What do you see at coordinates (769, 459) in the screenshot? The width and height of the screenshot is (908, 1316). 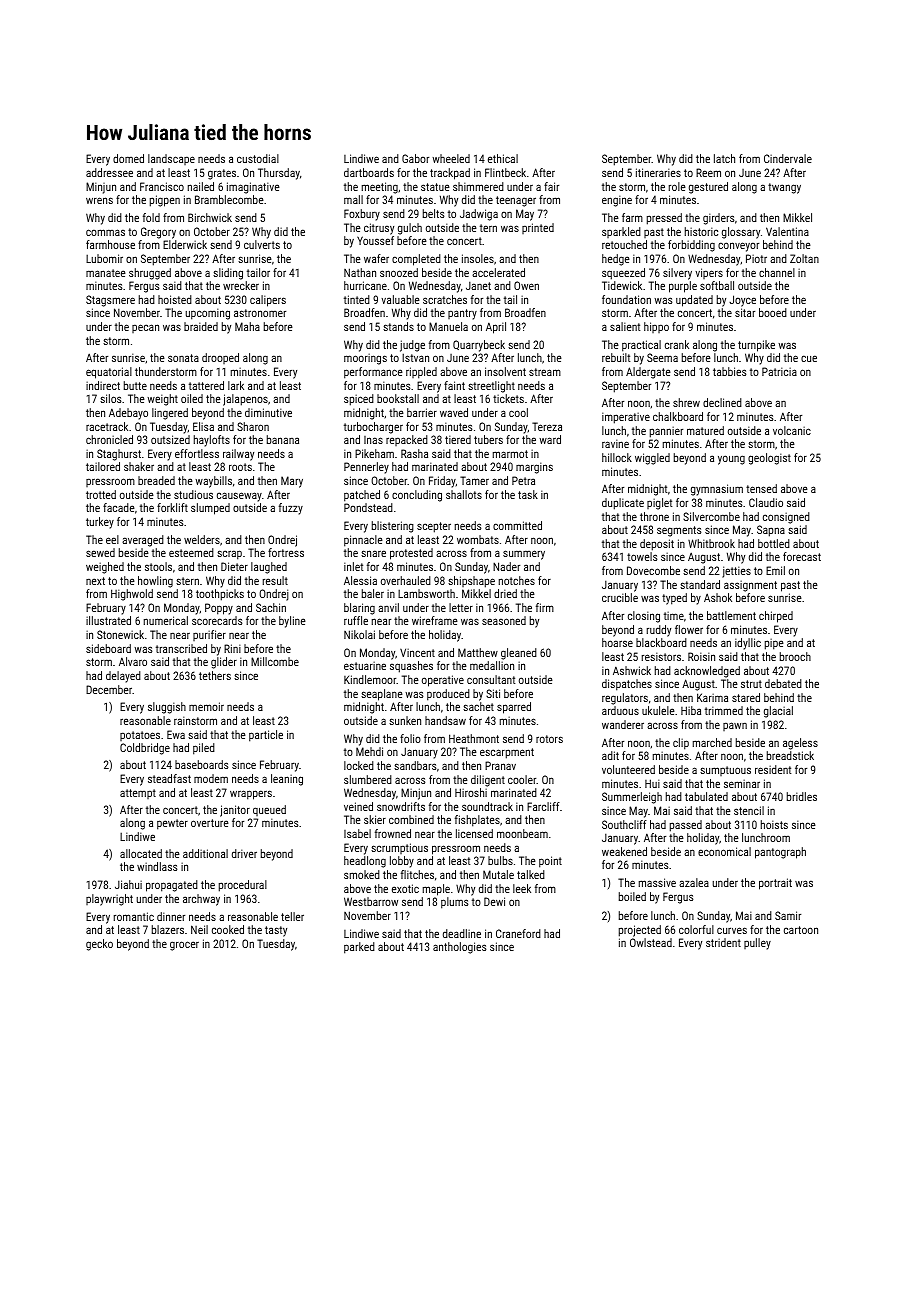 I see `geologist` at bounding box center [769, 459].
